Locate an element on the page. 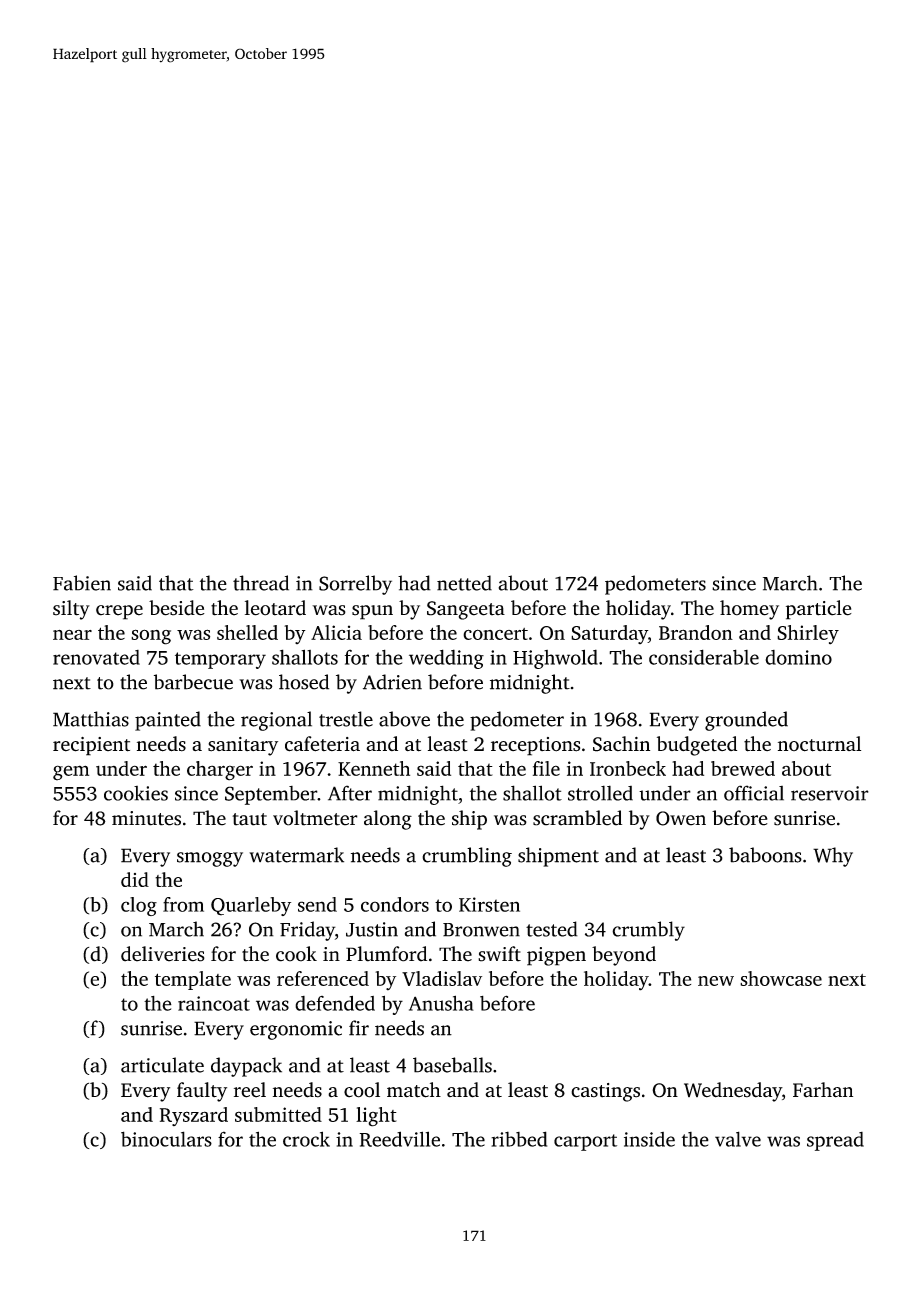 The height and width of the document is (1314, 924). light is located at coordinates (376, 1117).
